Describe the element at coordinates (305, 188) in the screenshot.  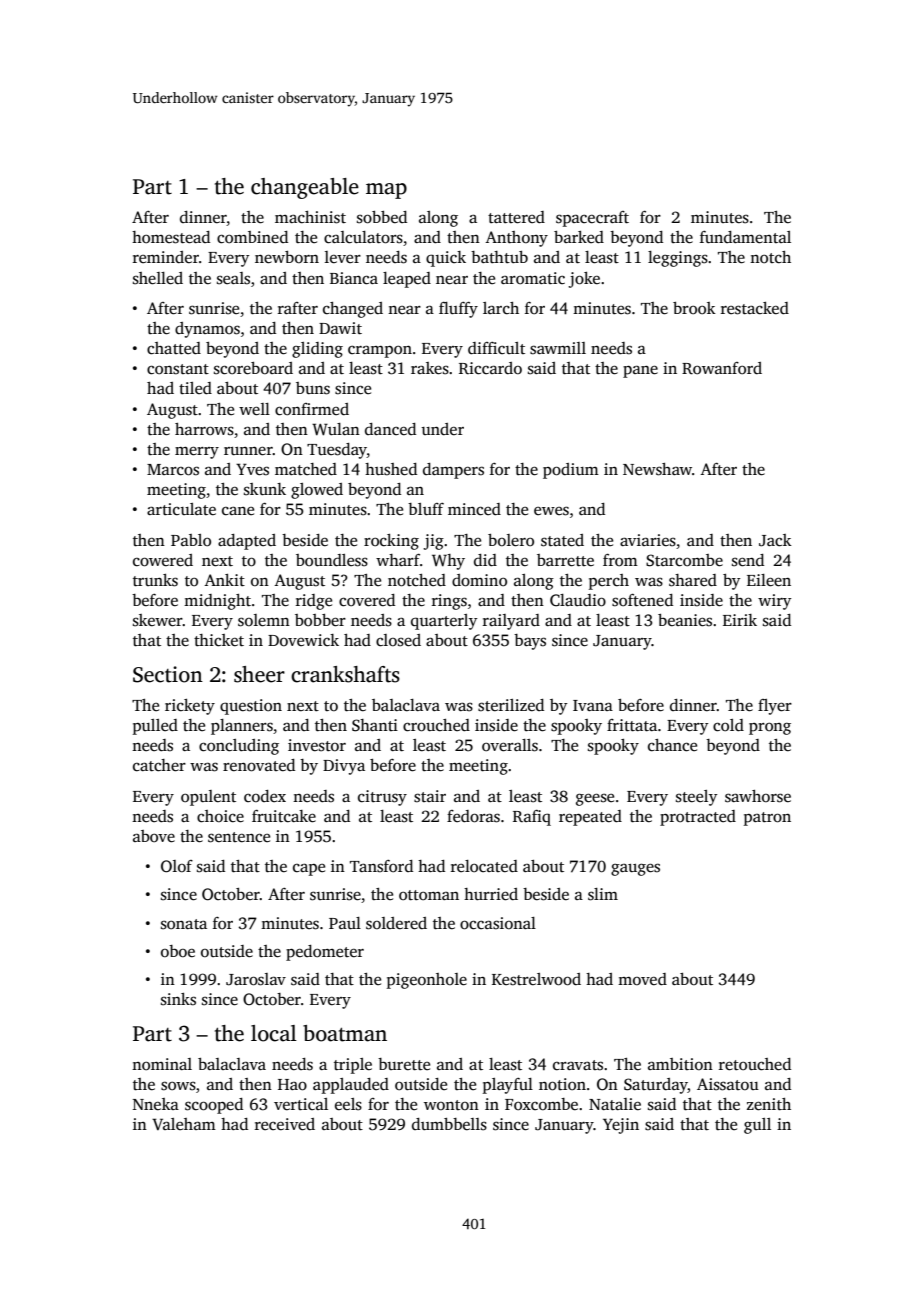
I see `changeable` at that location.
